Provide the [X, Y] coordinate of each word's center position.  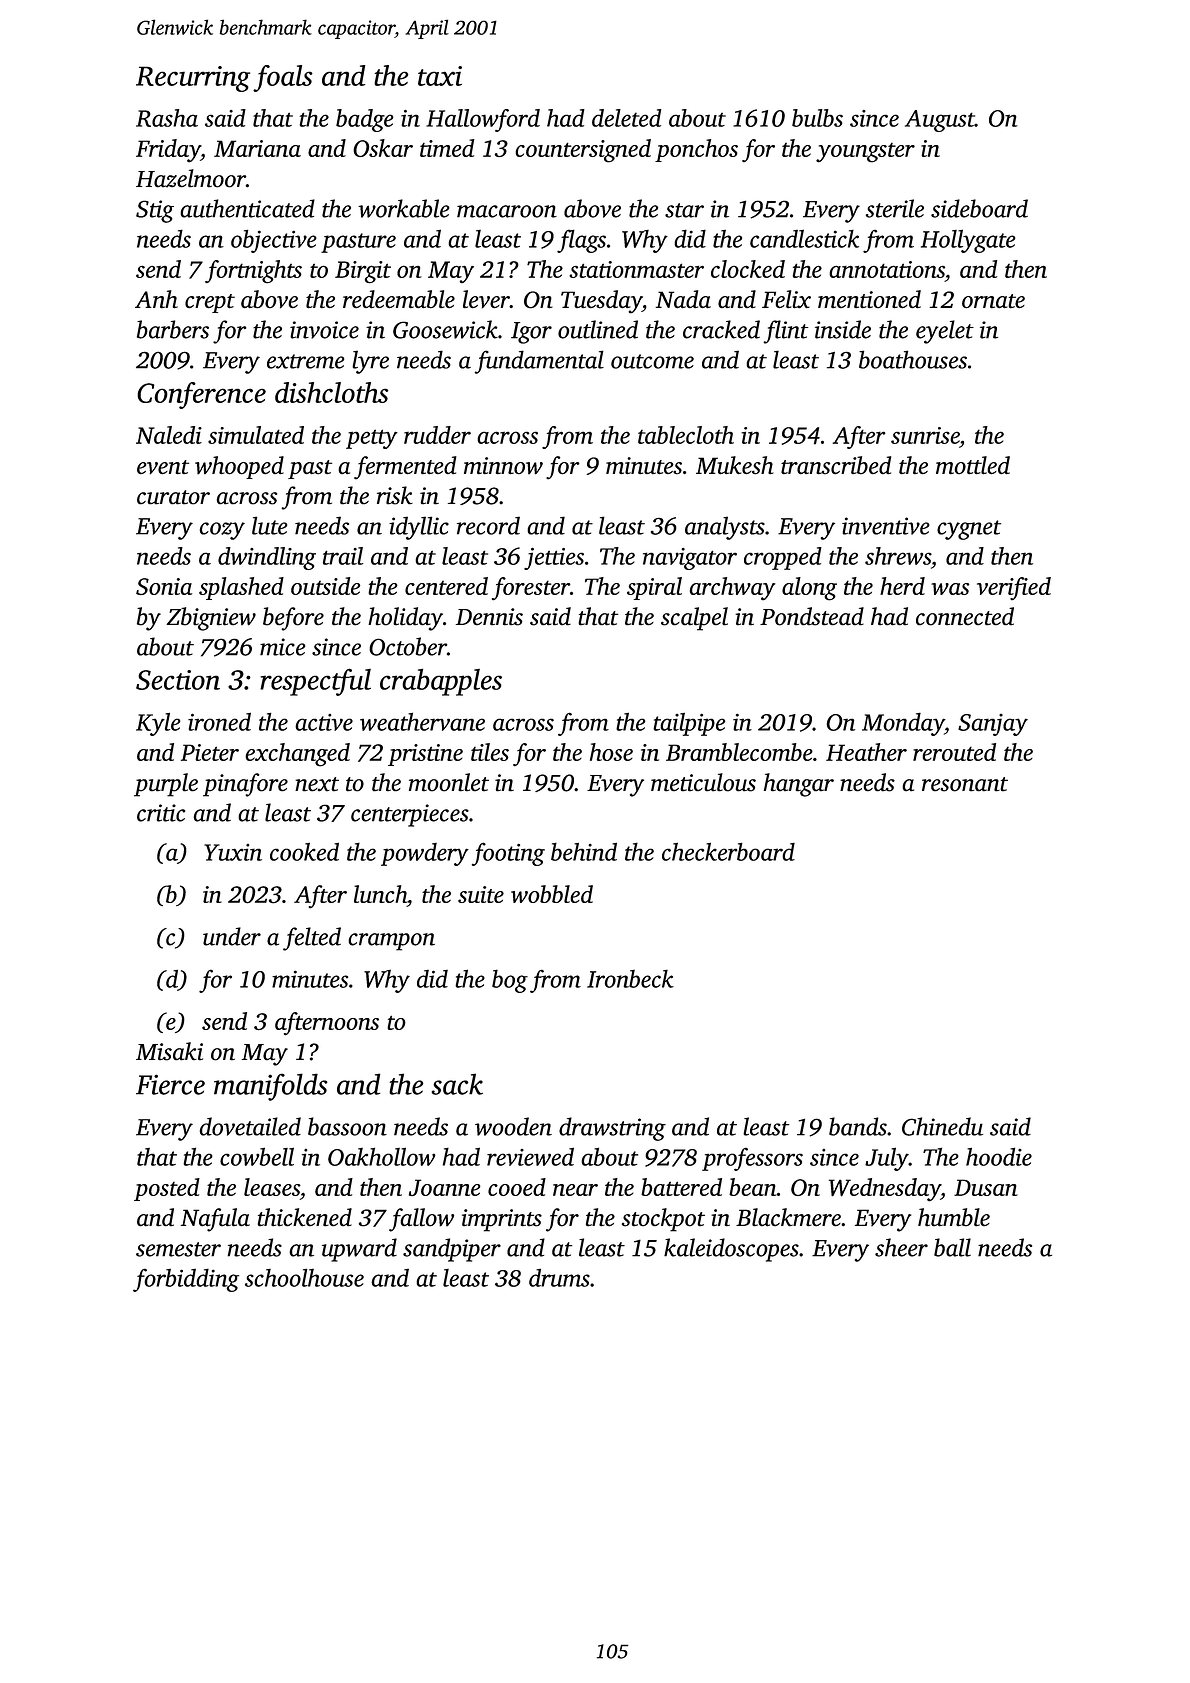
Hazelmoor [191, 178]
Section [178, 680]
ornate [993, 301]
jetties [554, 559]
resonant [965, 784]
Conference [201, 395]
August [940, 121]
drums [559, 1278]
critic [161, 813]
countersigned [583, 151]
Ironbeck [630, 978]
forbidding [186, 1280]
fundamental [539, 362]
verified [1014, 588]
